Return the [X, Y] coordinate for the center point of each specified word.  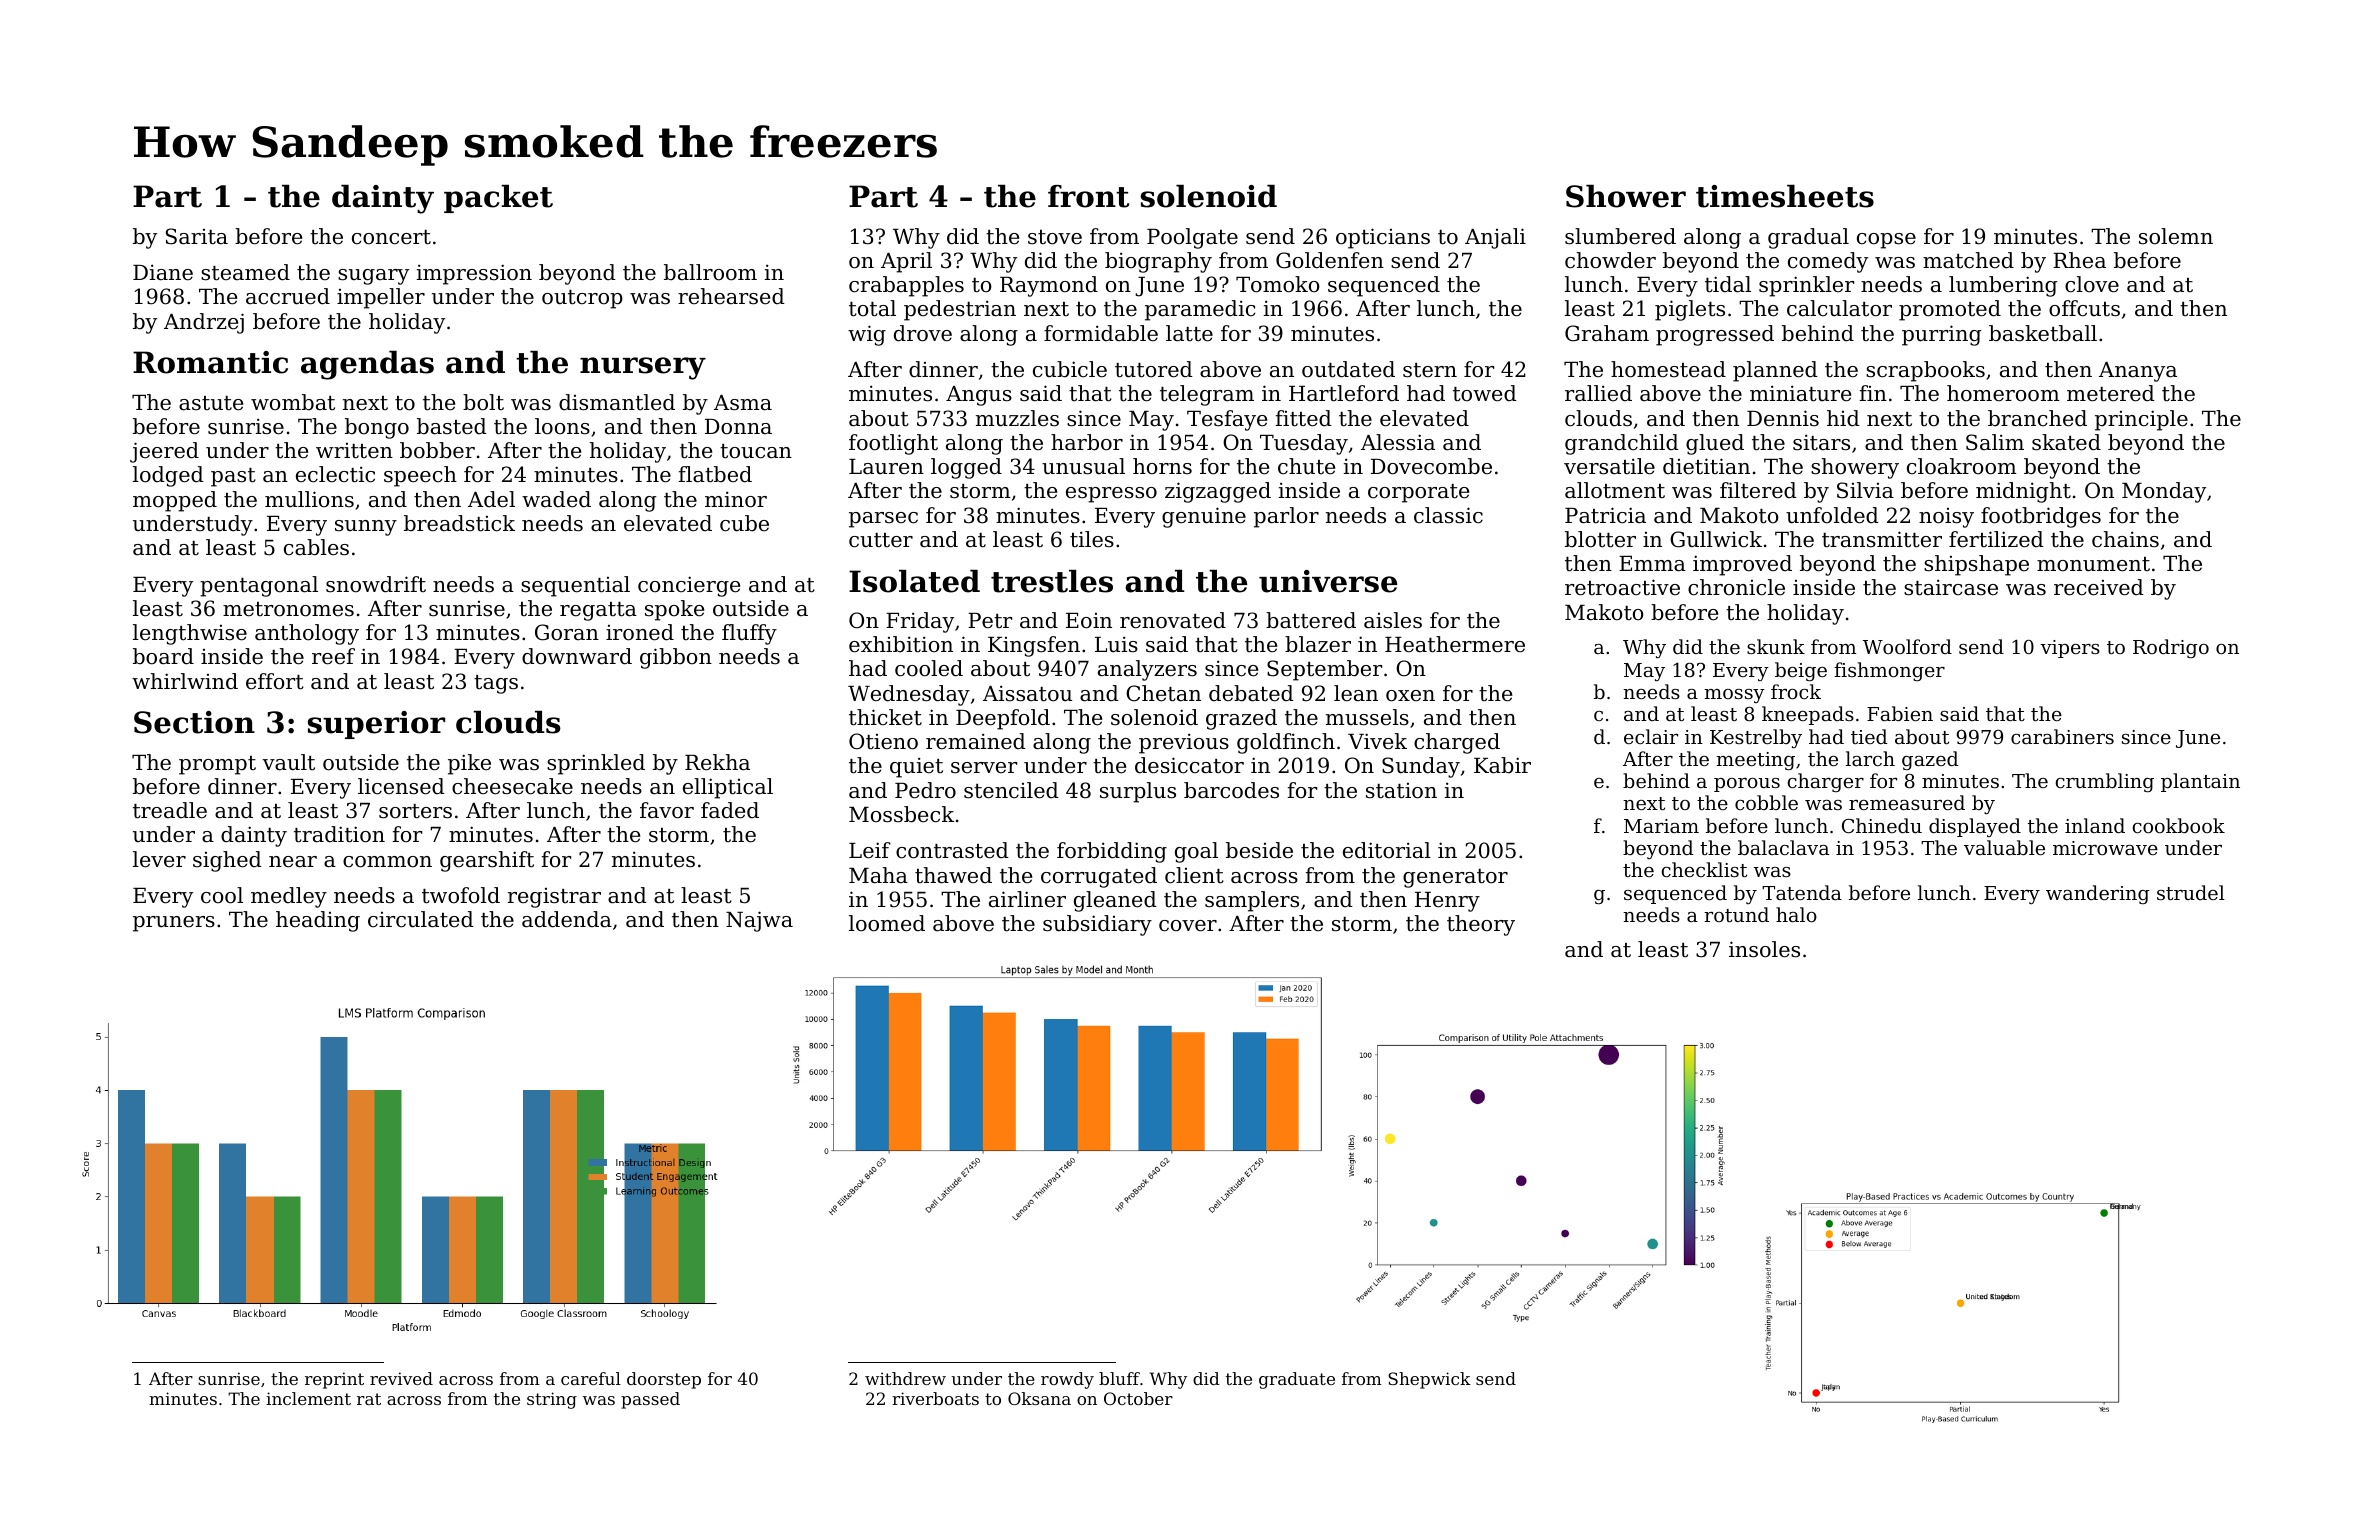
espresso [1111, 495]
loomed [887, 923]
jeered [164, 452]
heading [318, 921]
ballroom [710, 272]
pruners [174, 924]
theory [1481, 925]
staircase [1951, 587]
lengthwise [190, 634]
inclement [308, 1398]
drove [923, 333]
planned [1775, 371]
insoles [1764, 949]
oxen [1410, 696]
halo [1796, 914]
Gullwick [1716, 539]
